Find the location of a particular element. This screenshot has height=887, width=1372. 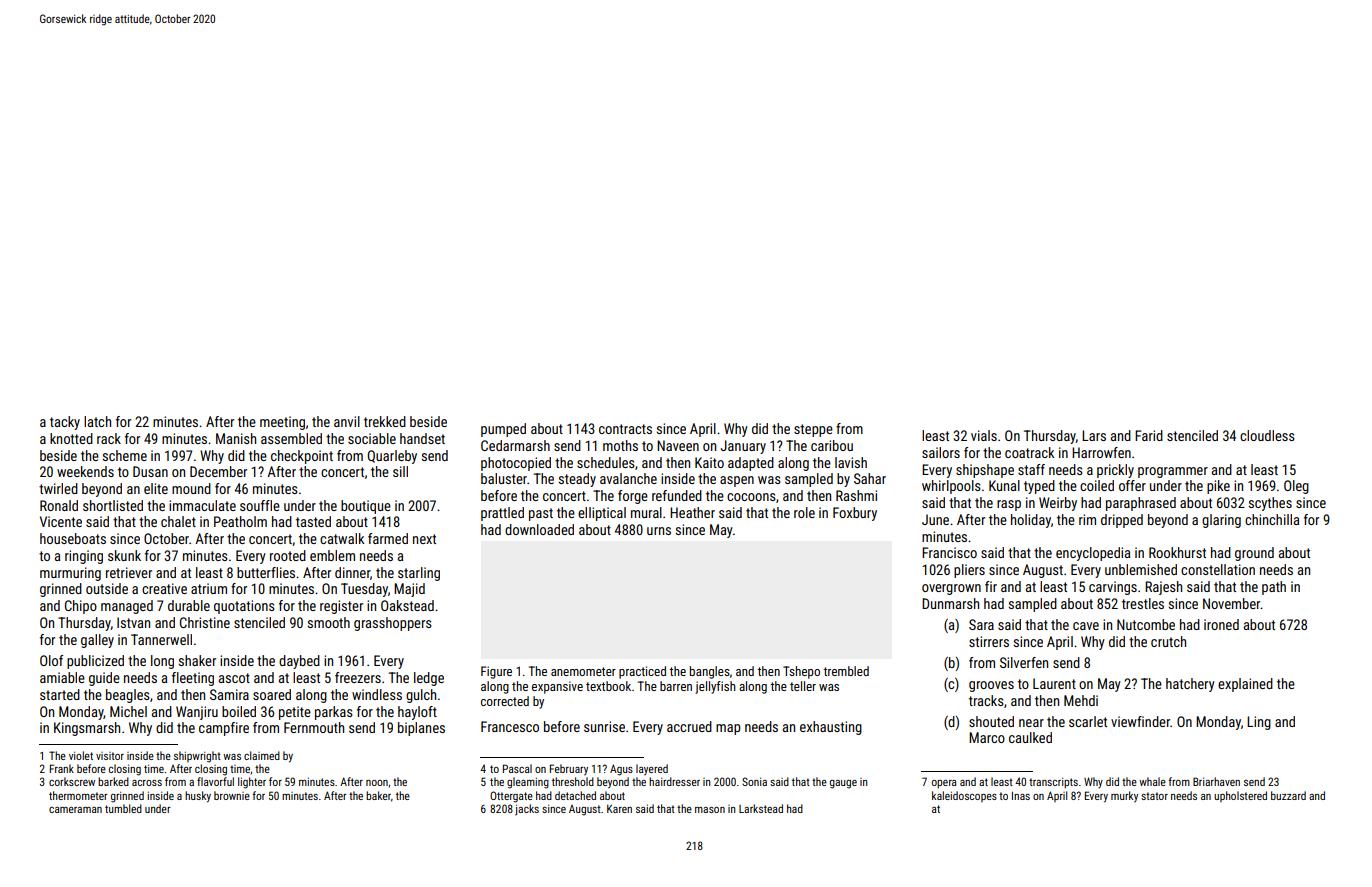

Laurent is located at coordinates (1054, 683).
